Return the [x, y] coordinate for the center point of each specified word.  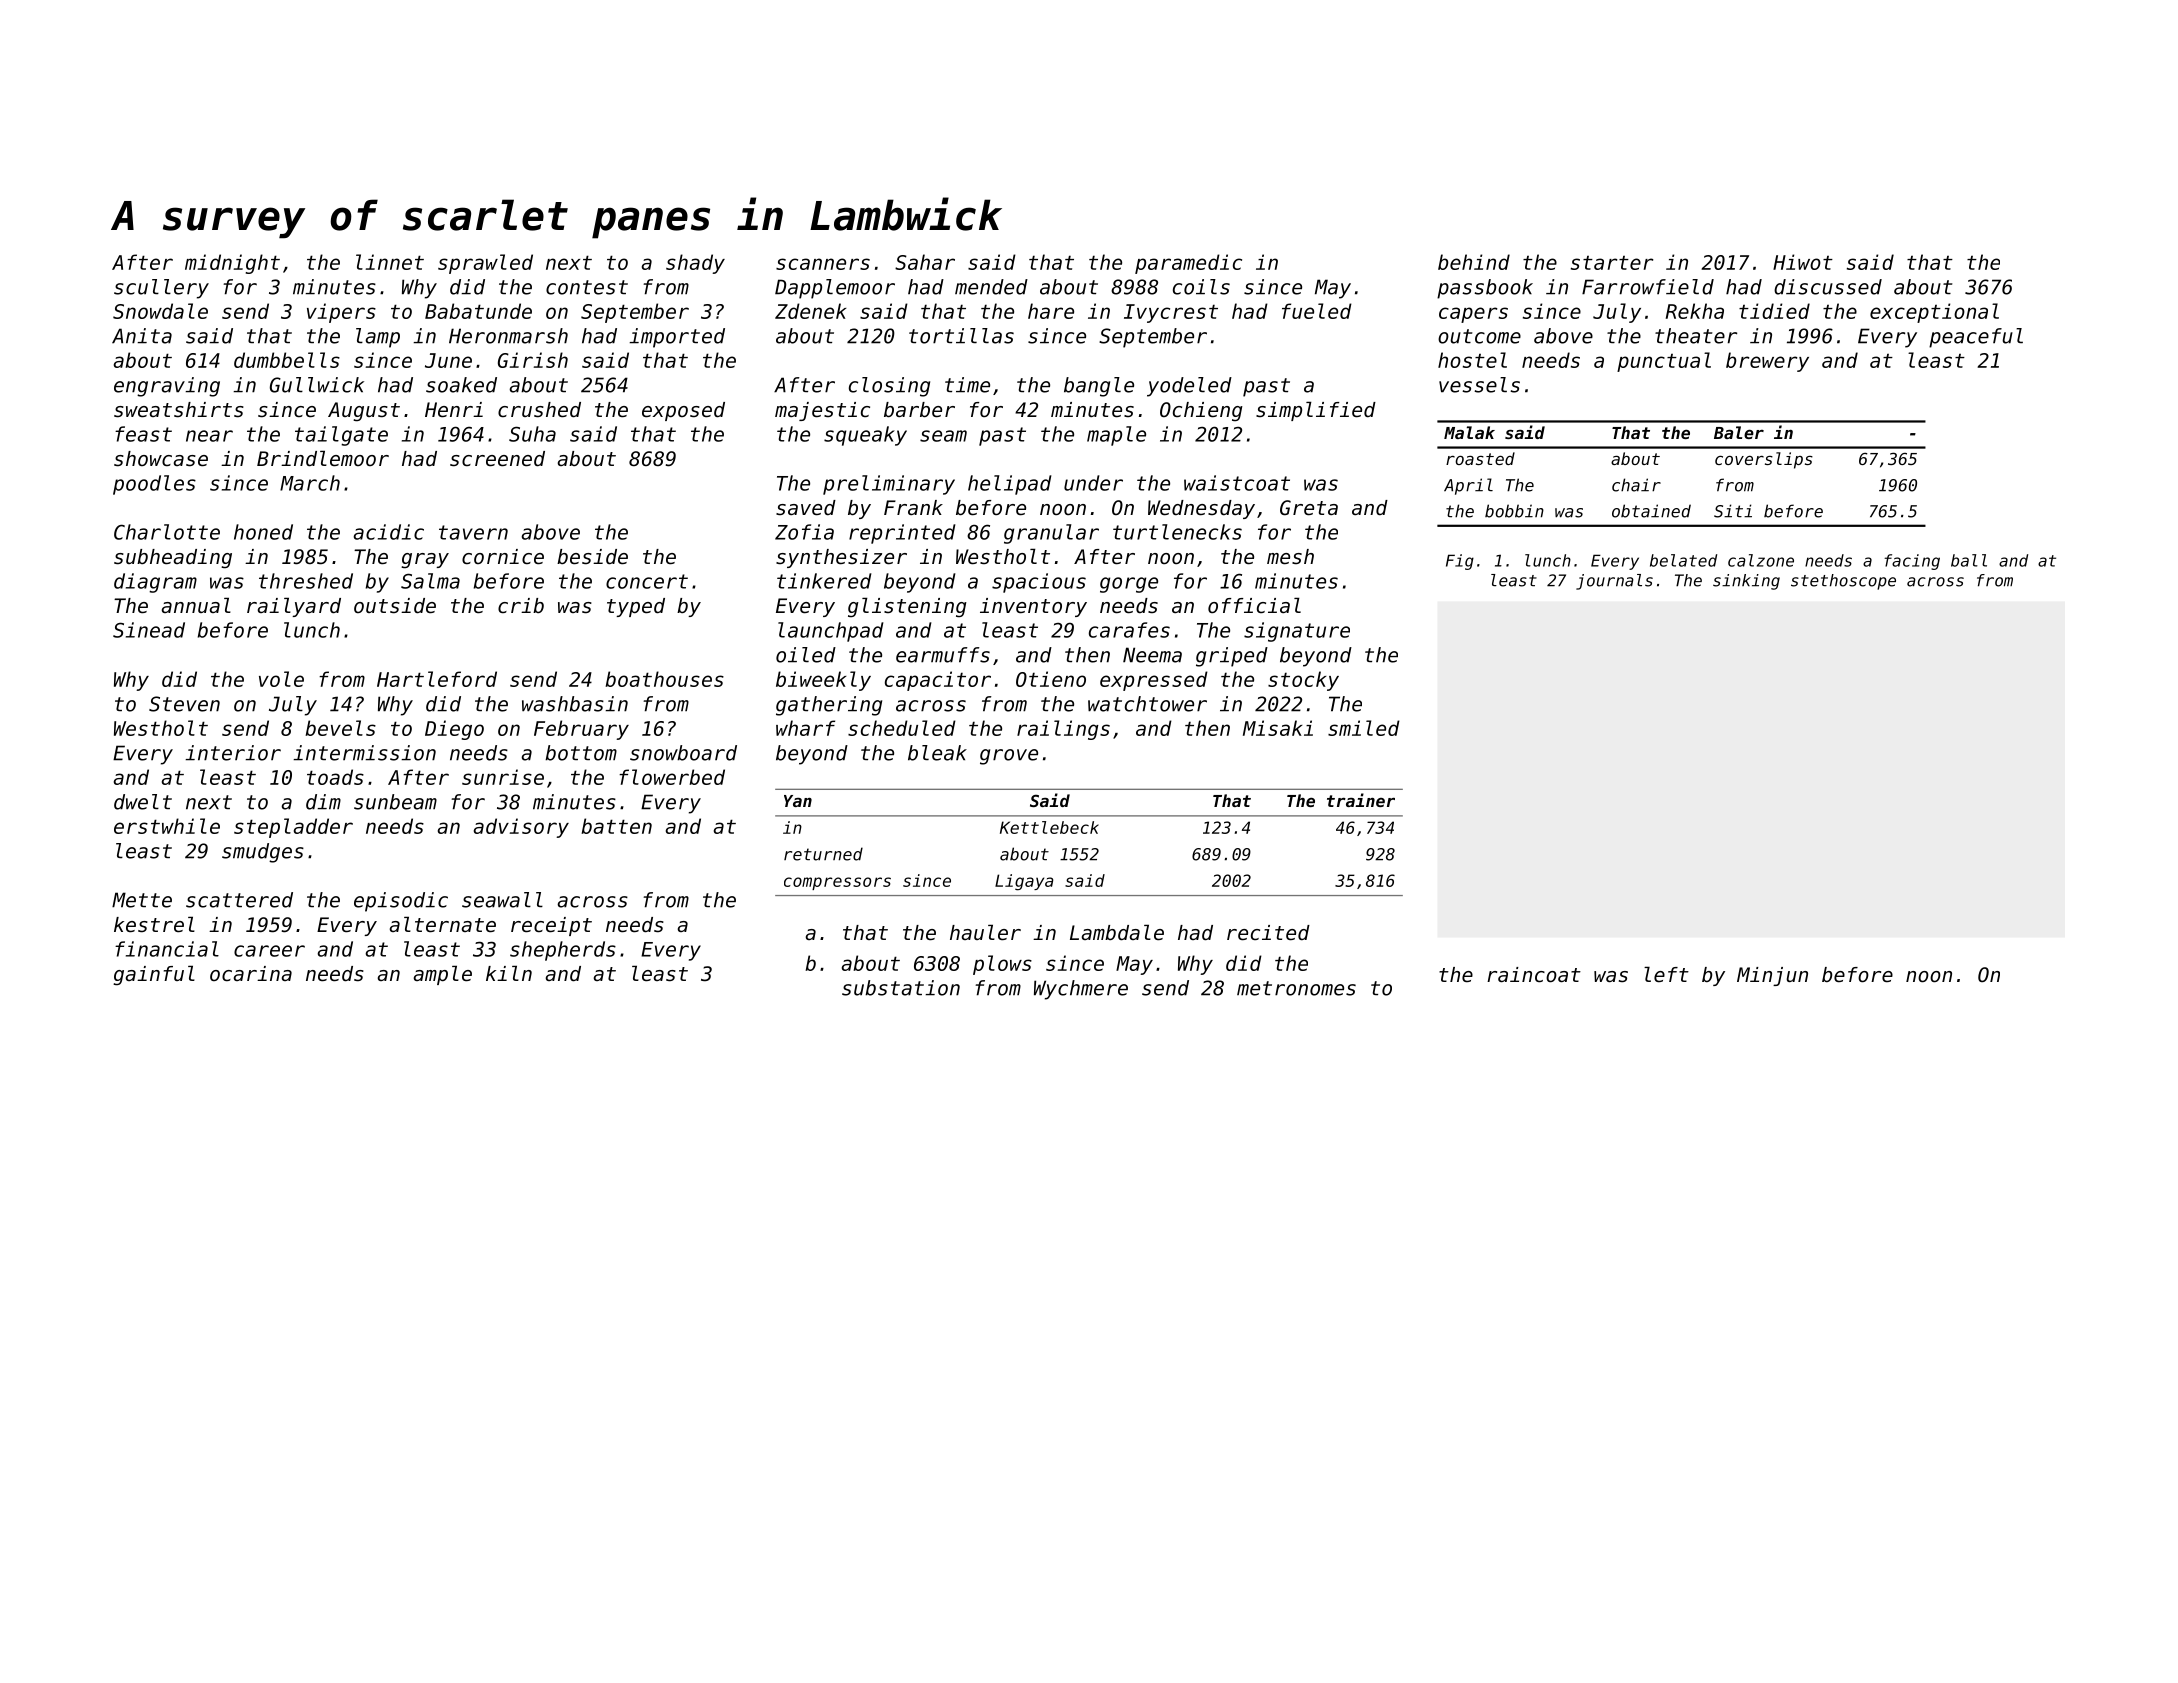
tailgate [341, 436]
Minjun [1772, 976]
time [967, 385]
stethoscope [1843, 582]
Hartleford [437, 679]
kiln [509, 973]
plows [1002, 965]
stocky [1303, 681]
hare [1051, 311]
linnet [390, 262]
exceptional [1934, 313]
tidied [1774, 311]
